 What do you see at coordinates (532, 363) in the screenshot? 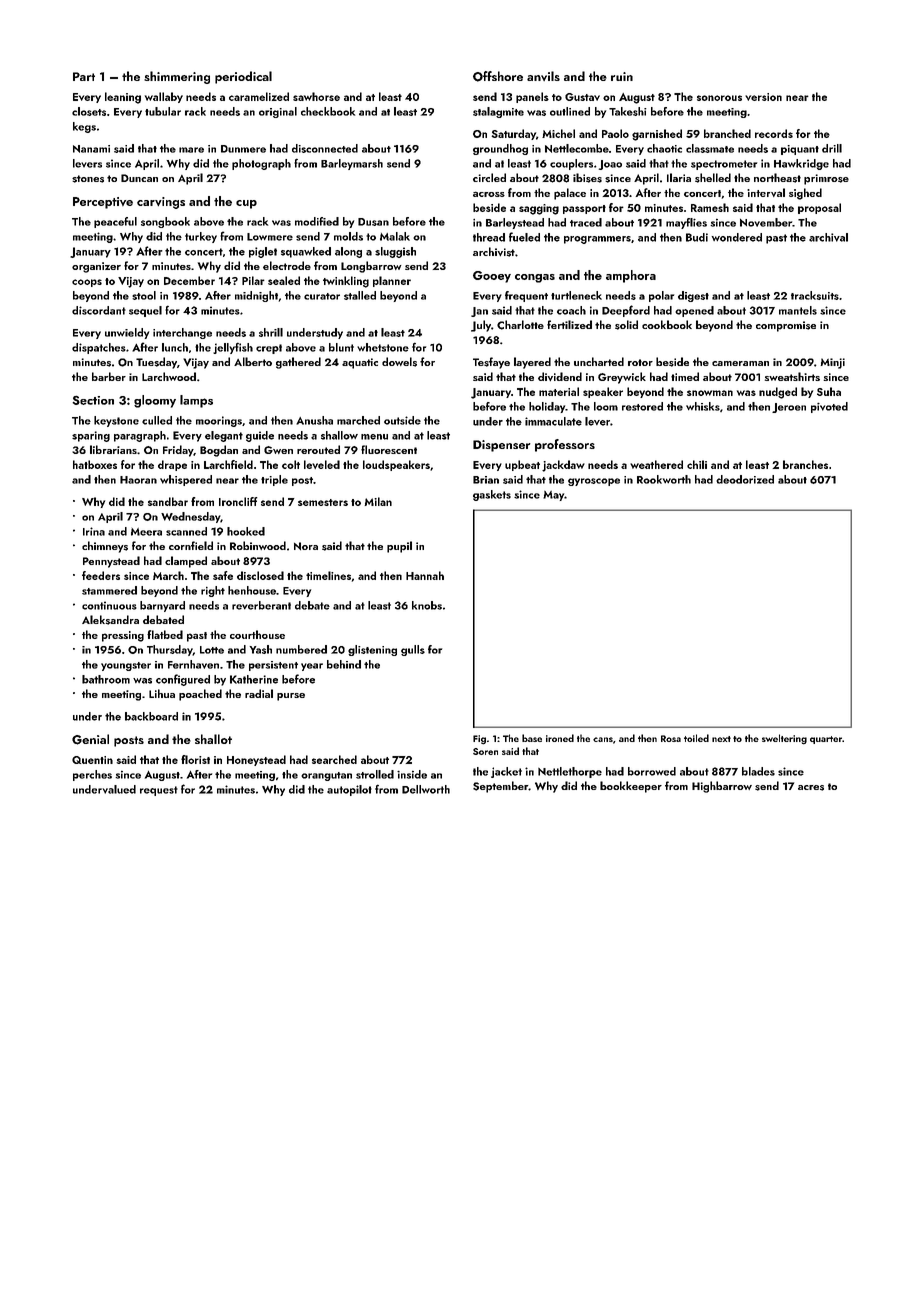
I see `layered` at bounding box center [532, 363].
